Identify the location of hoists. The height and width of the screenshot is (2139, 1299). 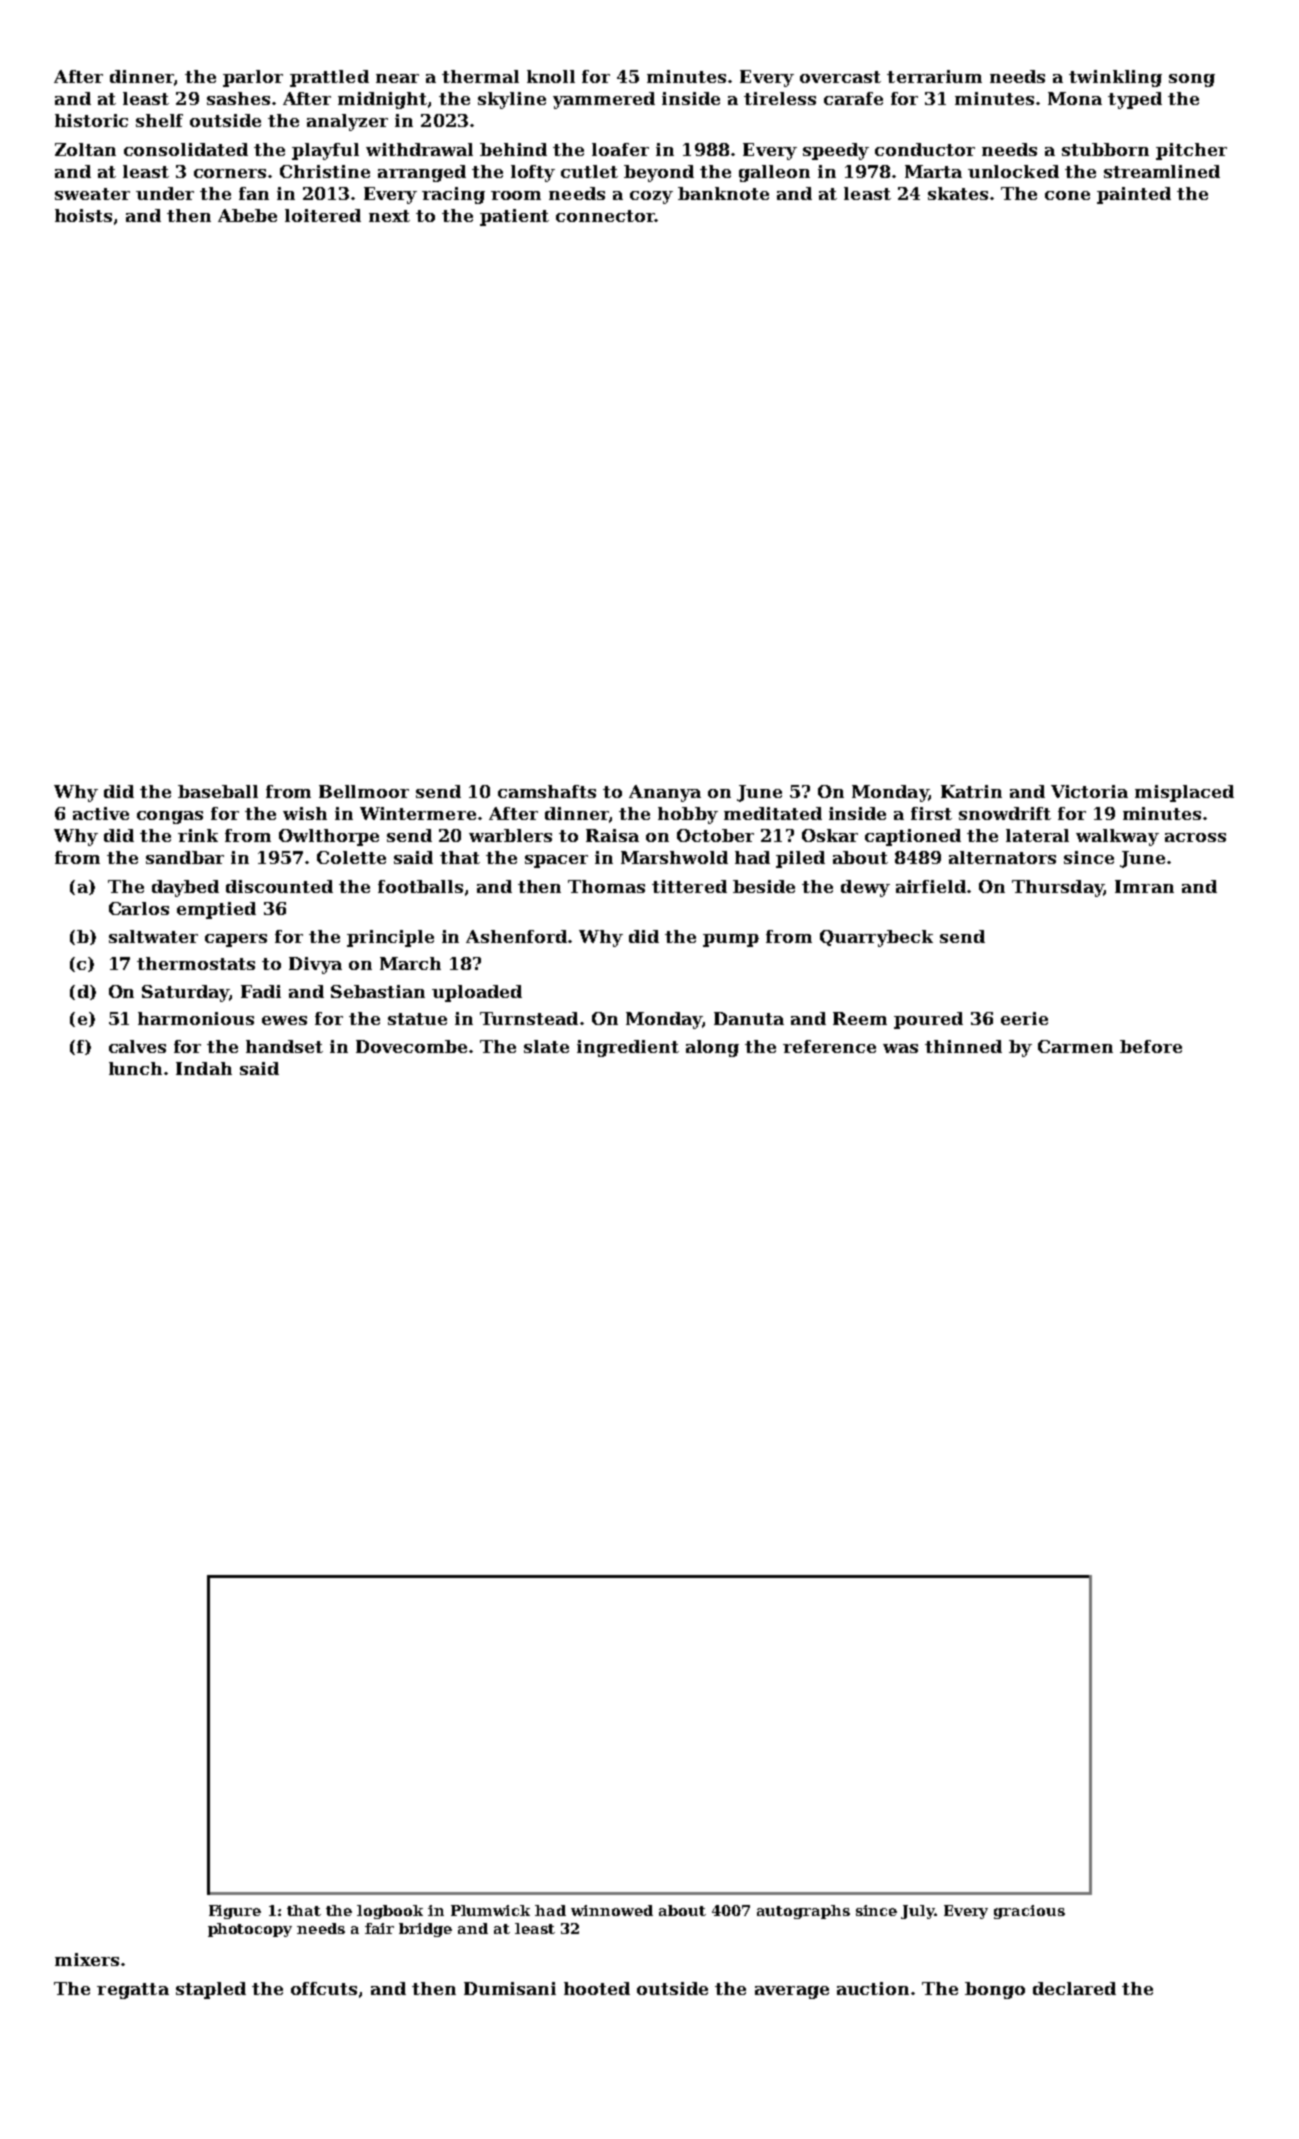
(83, 215).
